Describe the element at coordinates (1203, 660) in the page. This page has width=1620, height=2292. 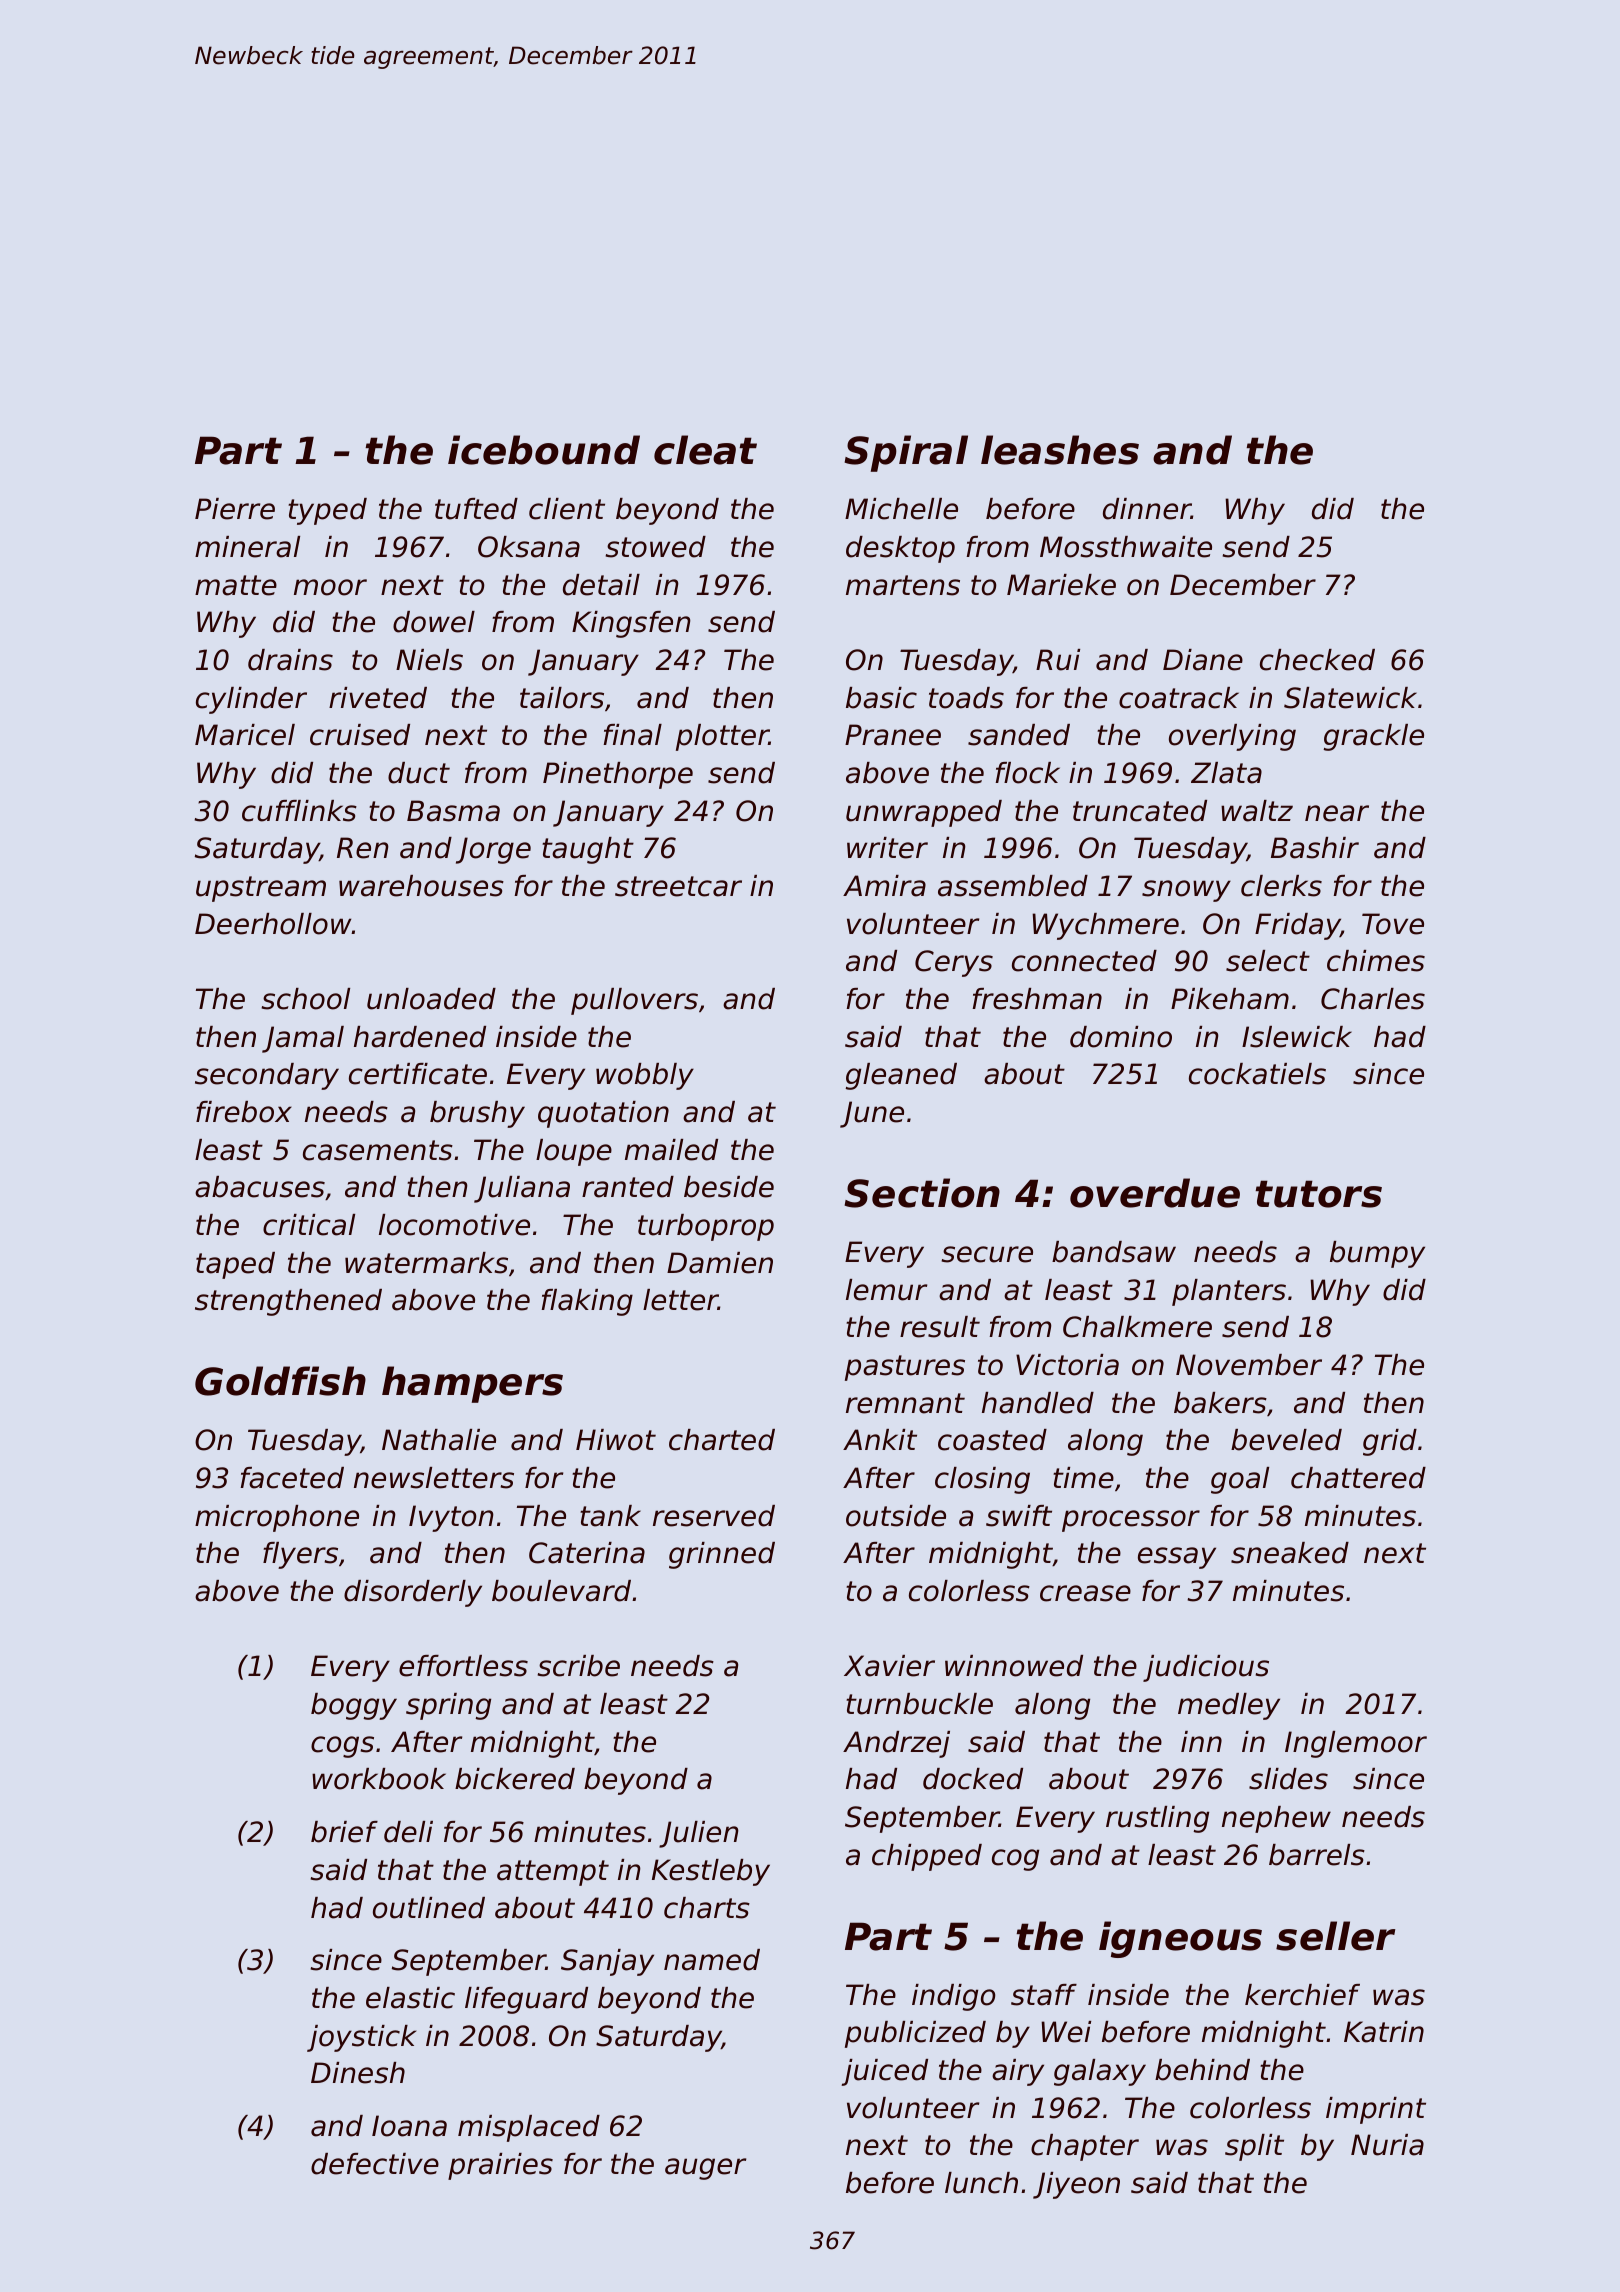
I see `Diane` at that location.
